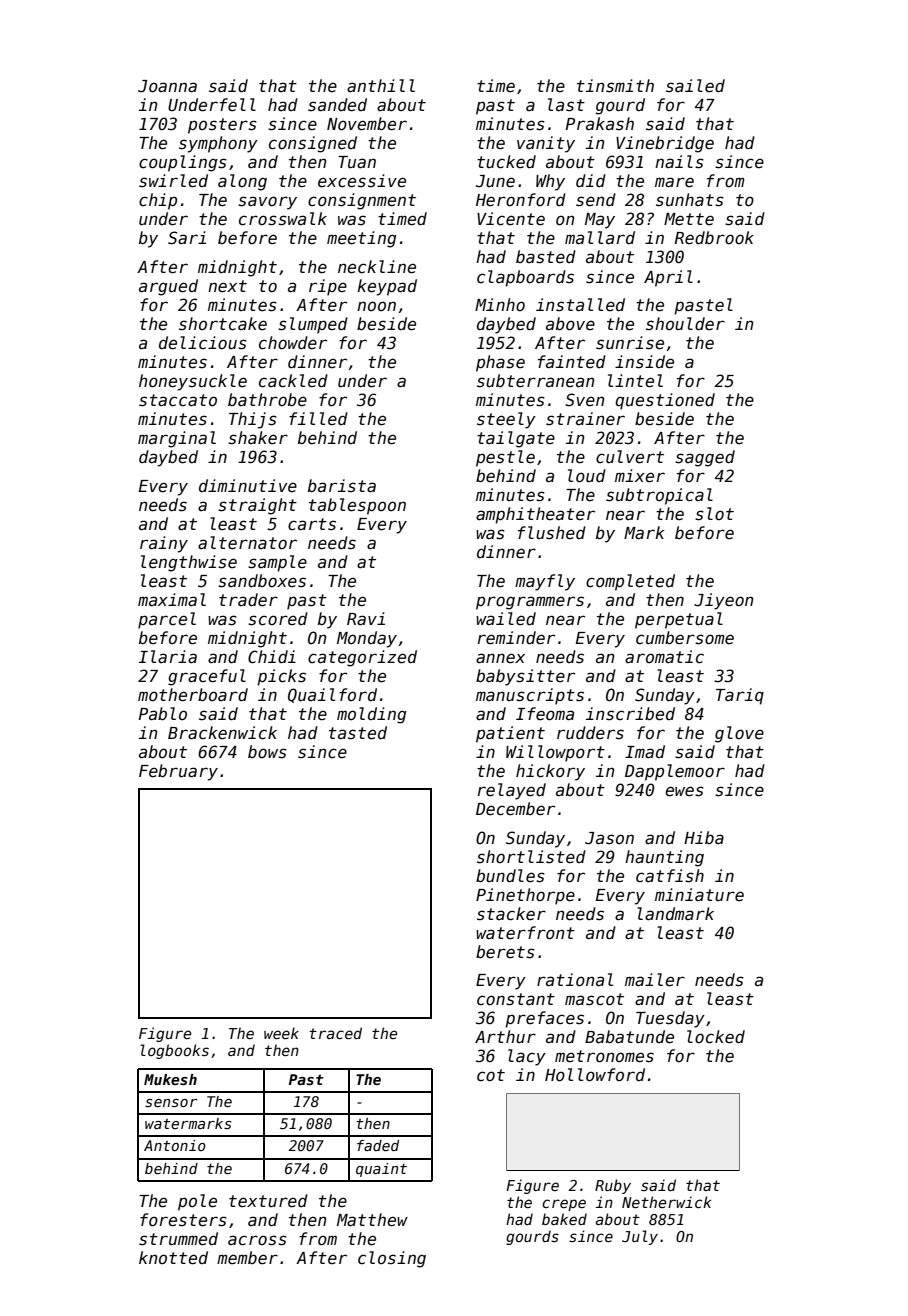 This screenshot has width=908, height=1316. What do you see at coordinates (664, 657) in the screenshot?
I see `aromatic` at bounding box center [664, 657].
